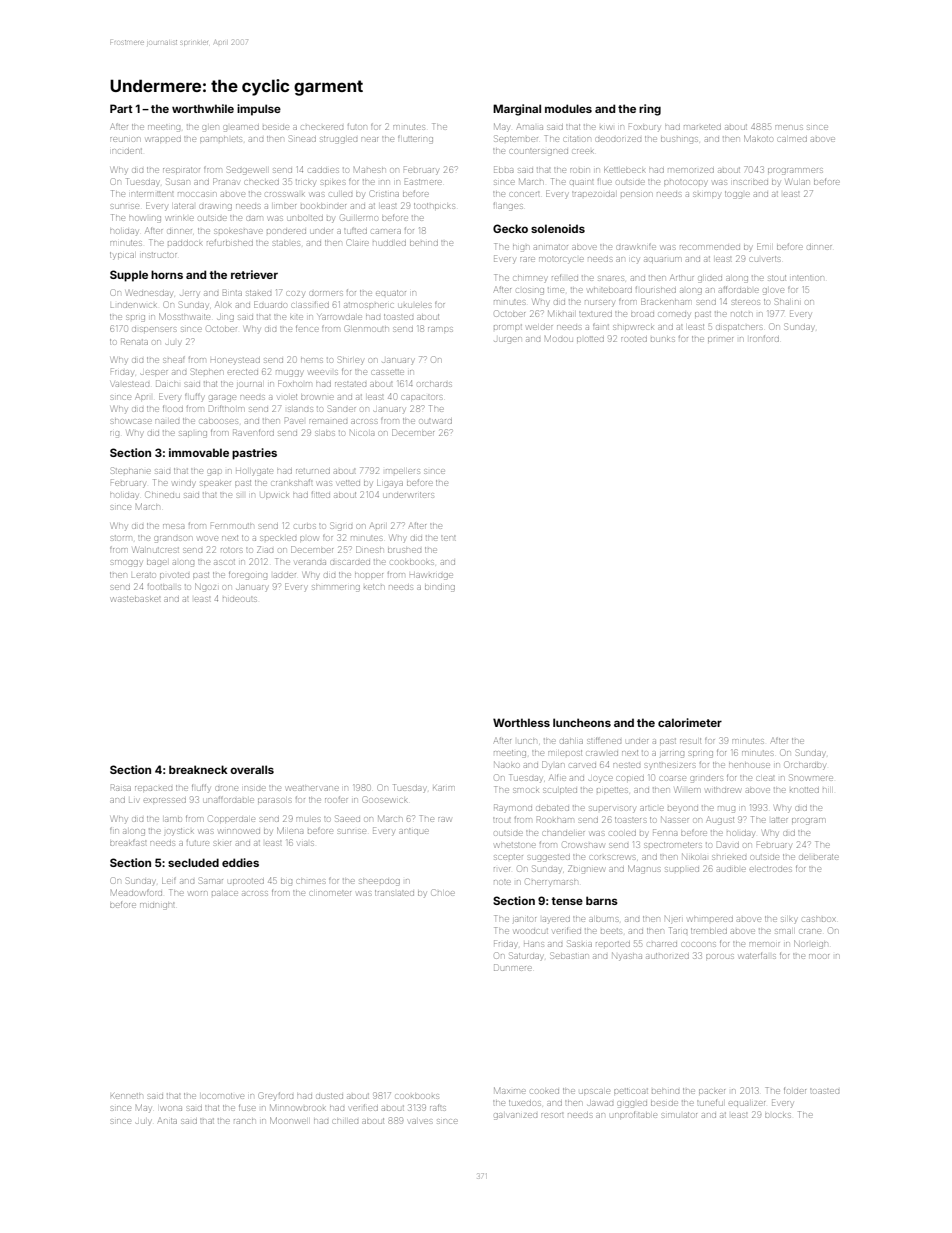 The image size is (952, 1233). Describe the element at coordinates (552, 1115) in the page. I see `resort` at that location.
